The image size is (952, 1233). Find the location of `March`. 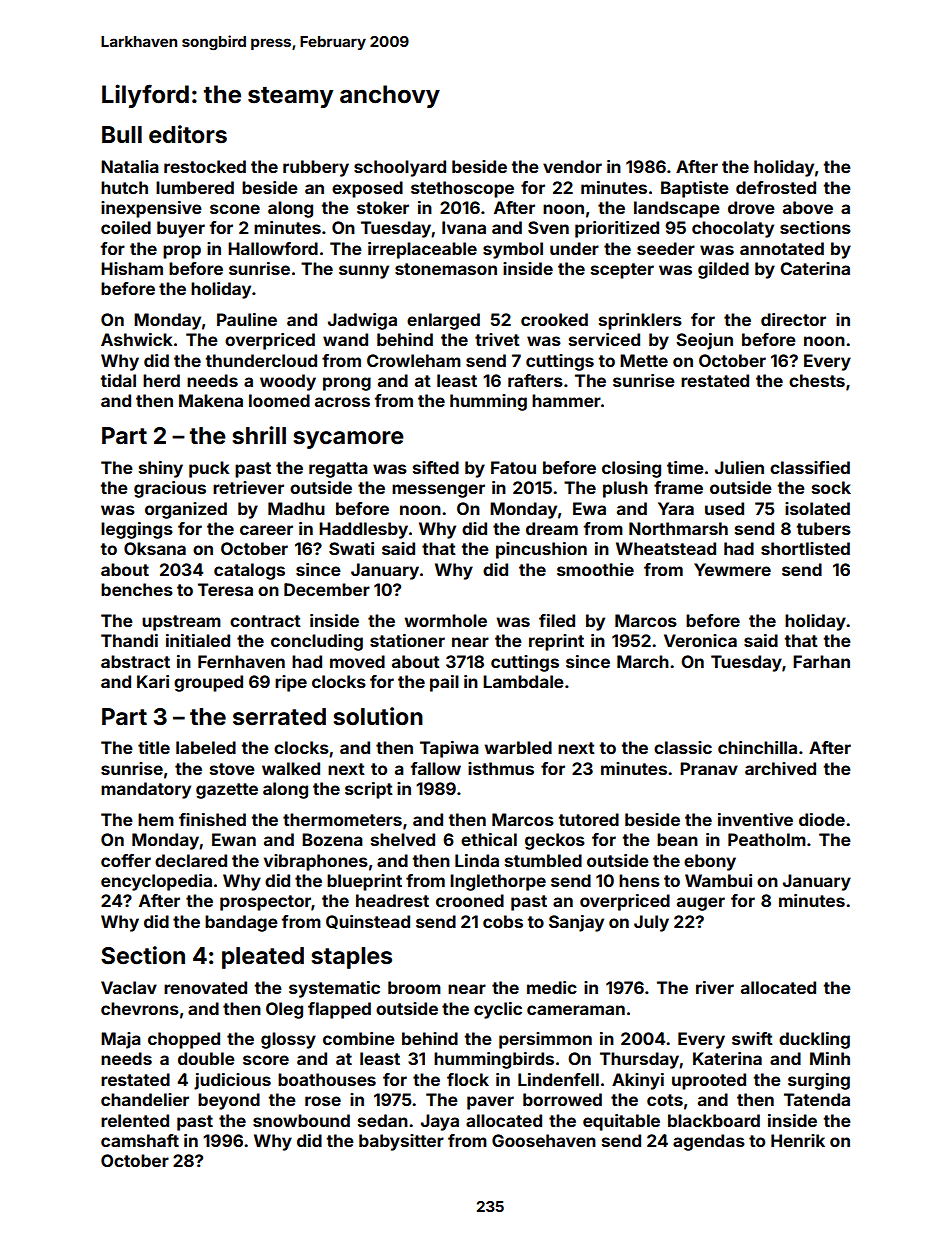

March is located at coordinates (643, 661).
